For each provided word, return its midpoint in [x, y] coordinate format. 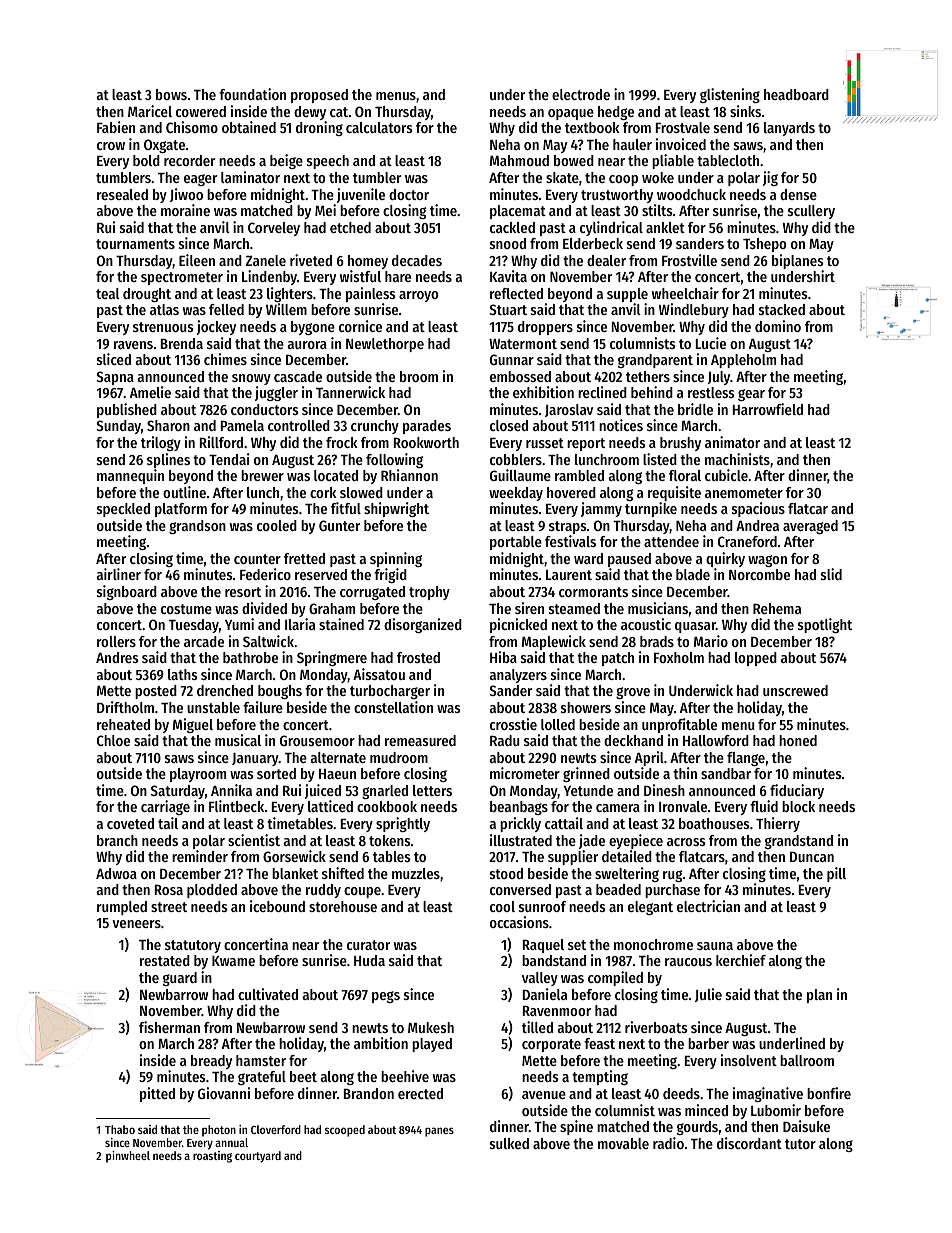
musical [238, 740]
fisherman [169, 1027]
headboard [796, 94]
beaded [618, 889]
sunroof [542, 906]
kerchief [741, 960]
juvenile [361, 195]
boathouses [714, 823]
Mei [325, 210]
